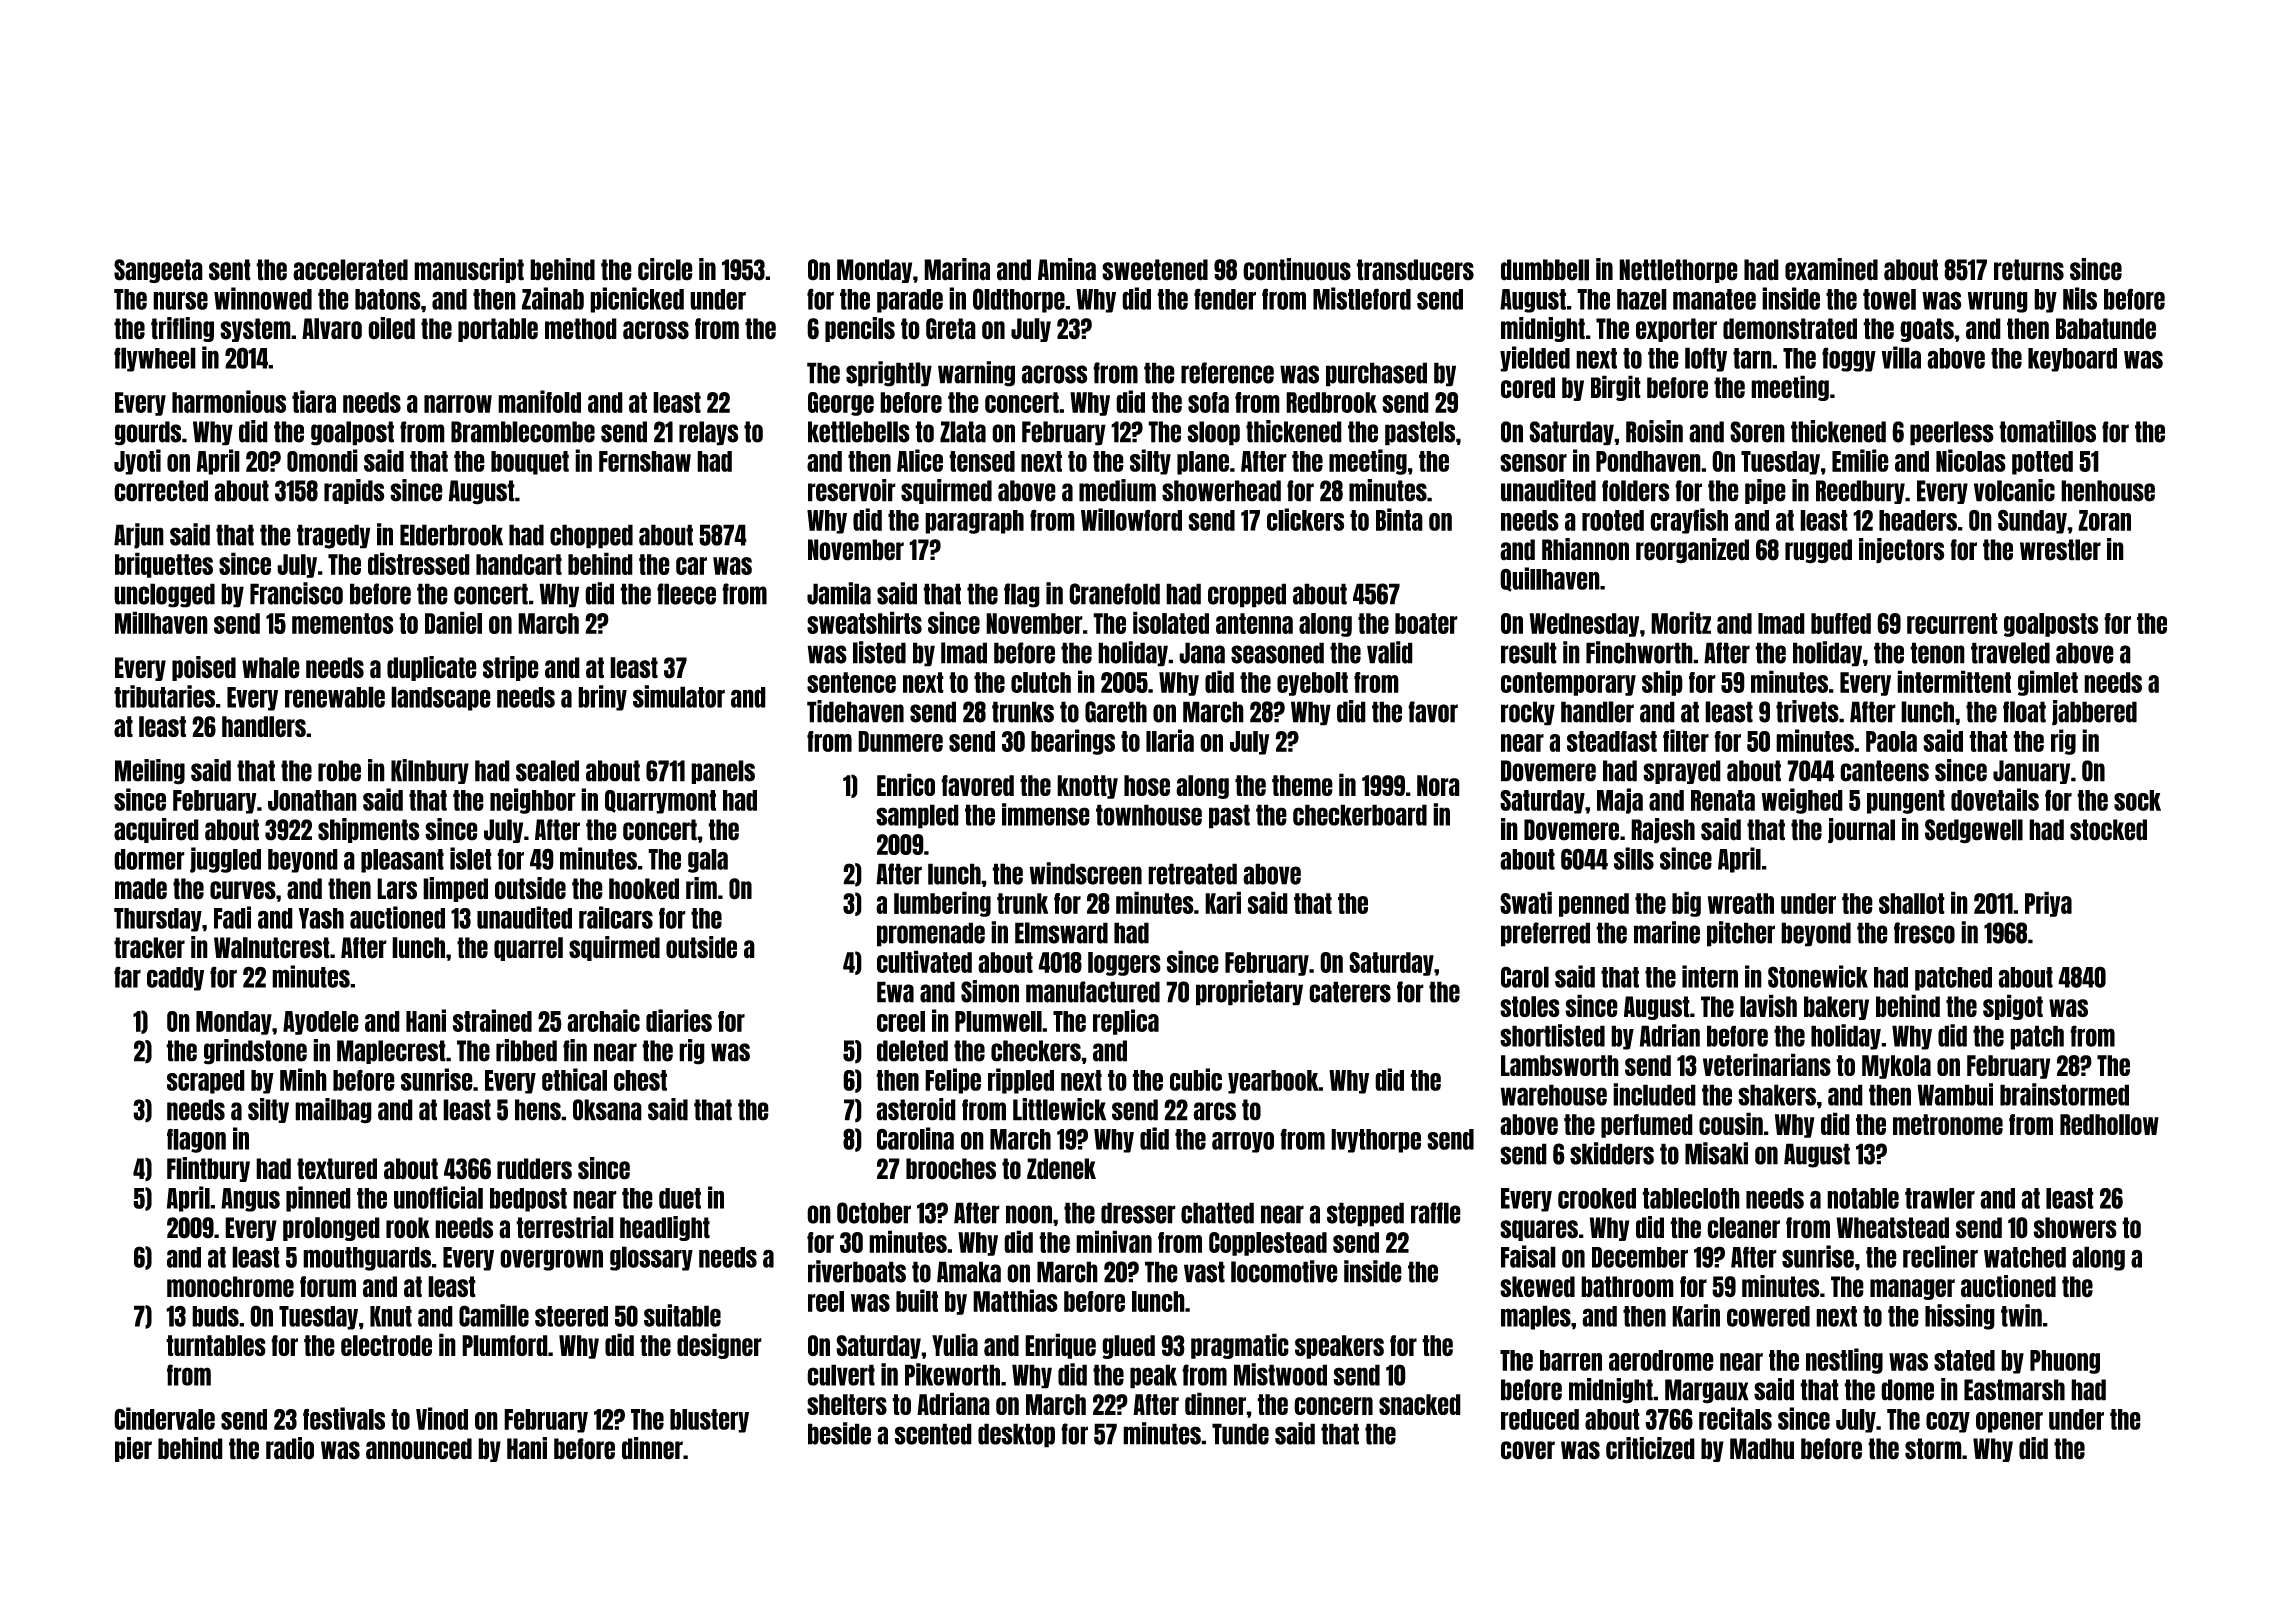  I want to click on railcars, so click(616, 917).
